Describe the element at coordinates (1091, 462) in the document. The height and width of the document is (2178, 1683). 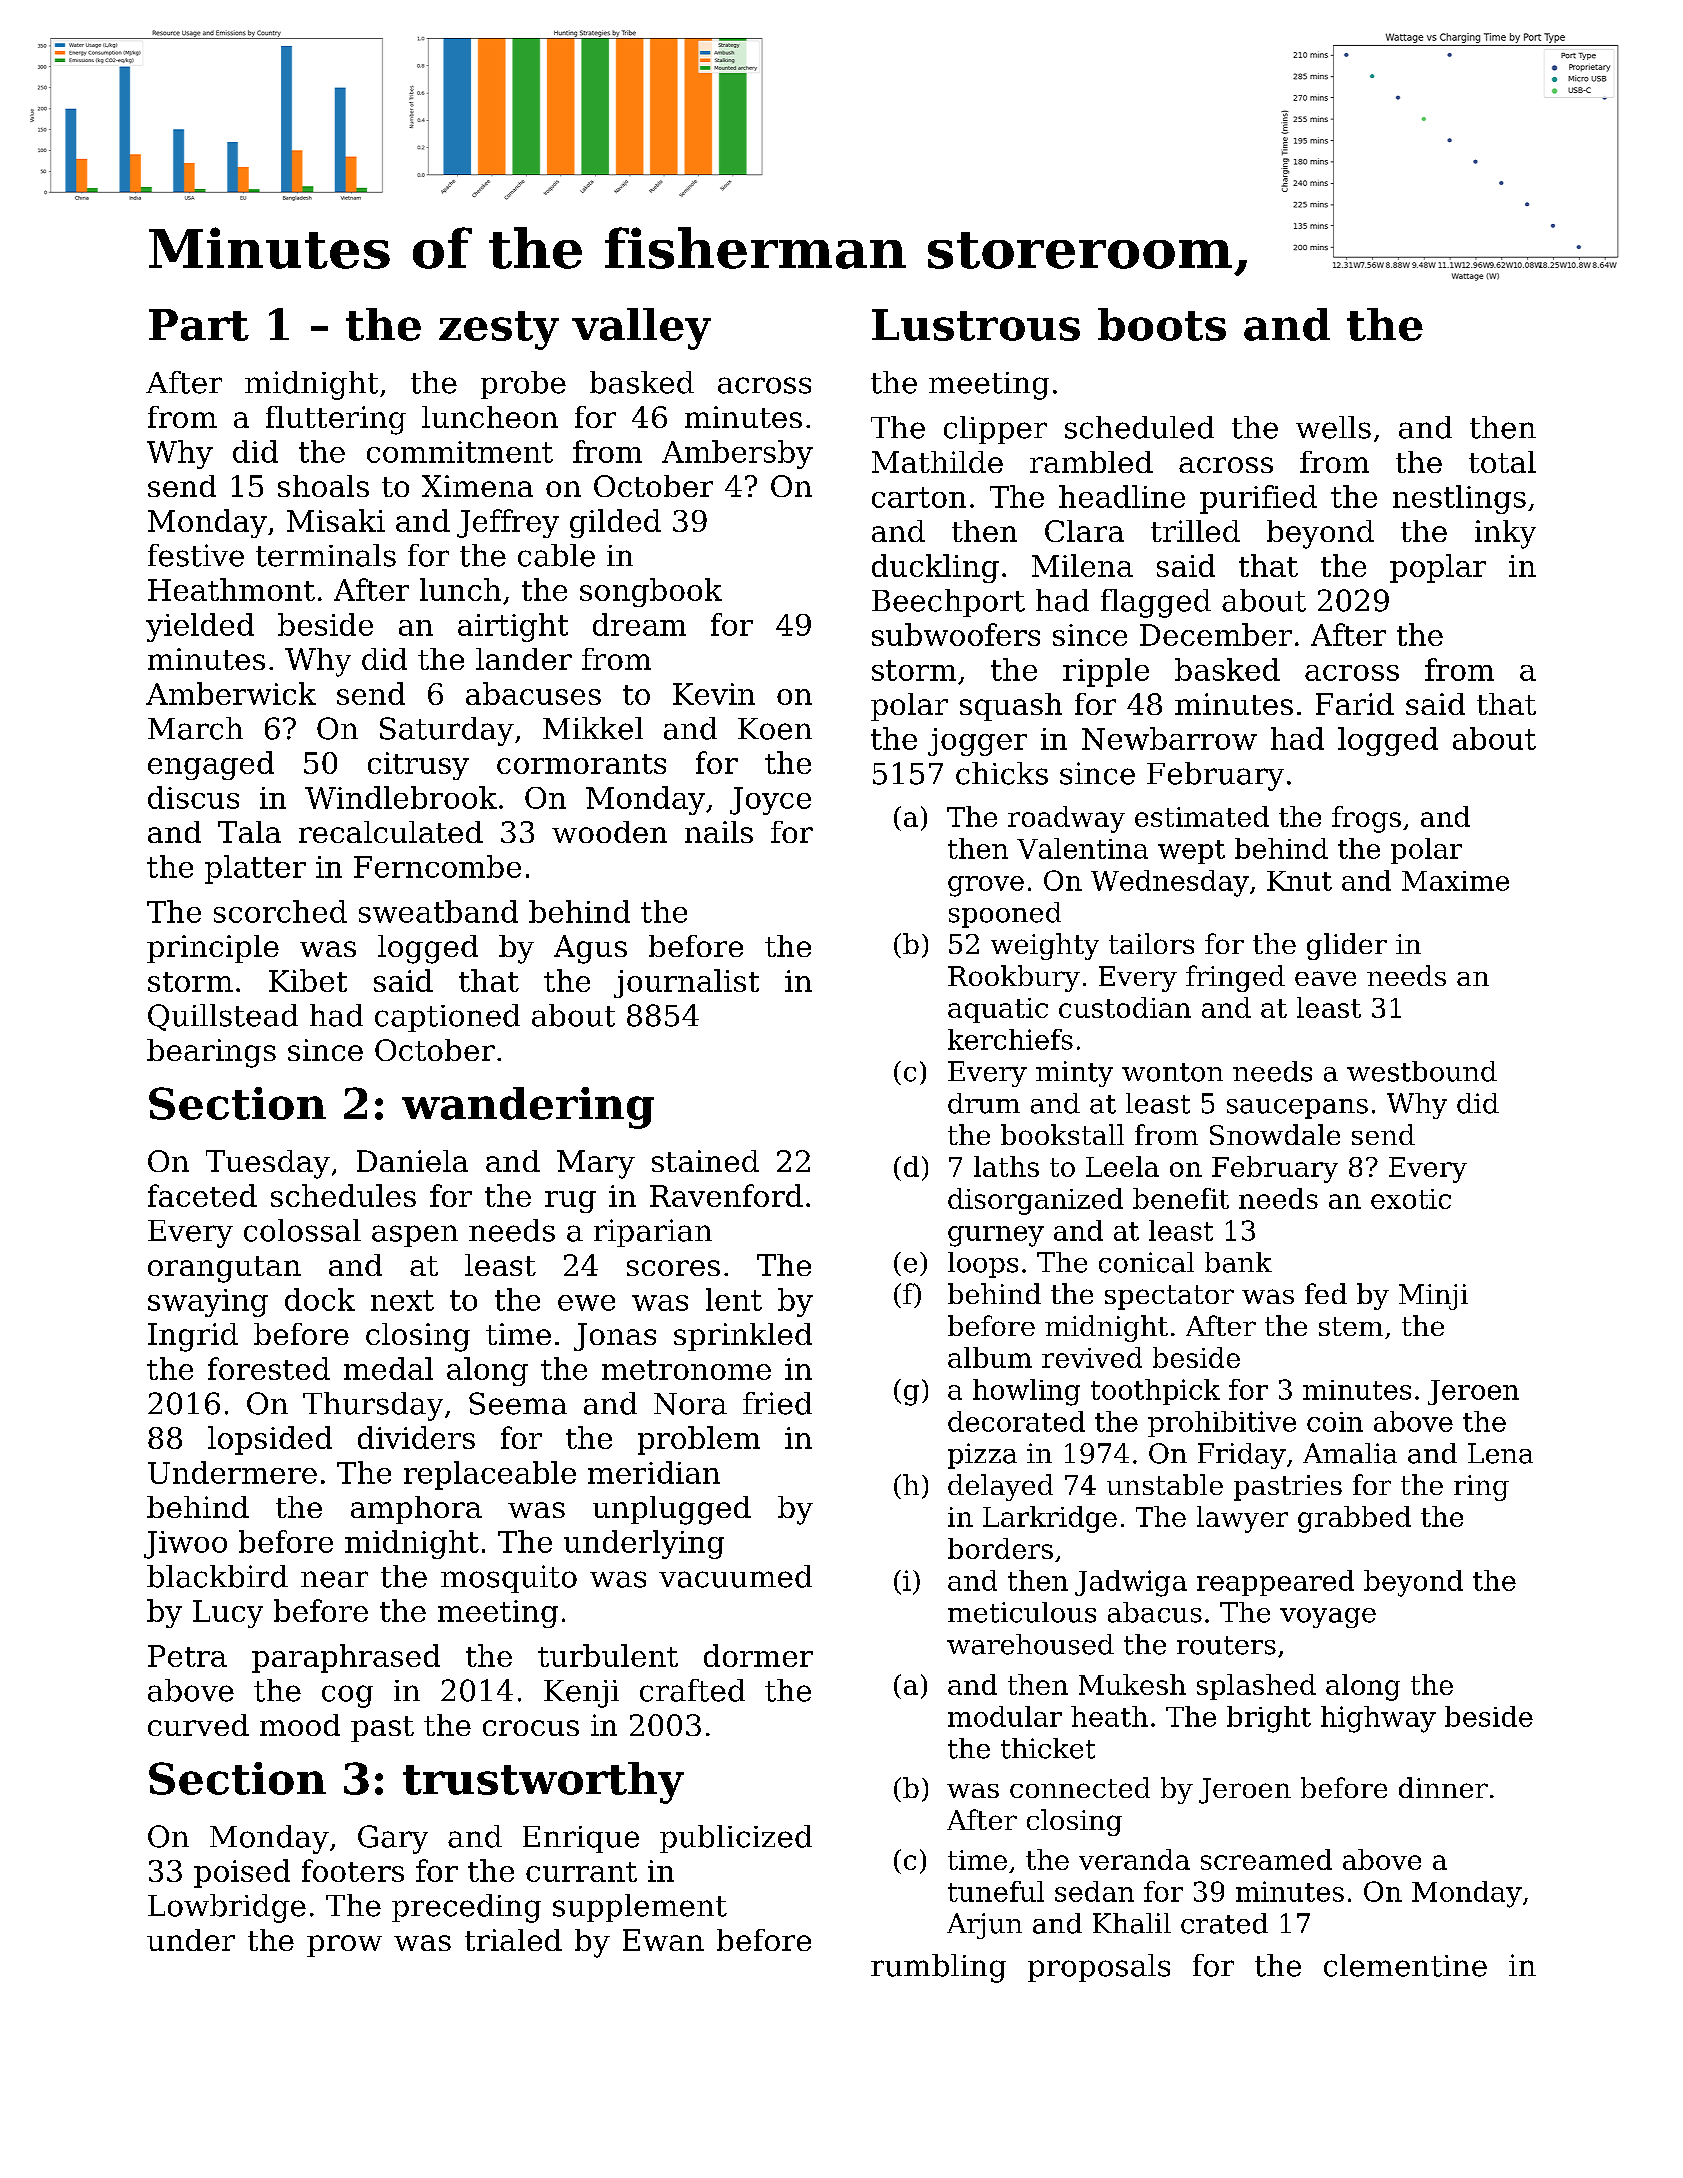
I see `rambled` at that location.
